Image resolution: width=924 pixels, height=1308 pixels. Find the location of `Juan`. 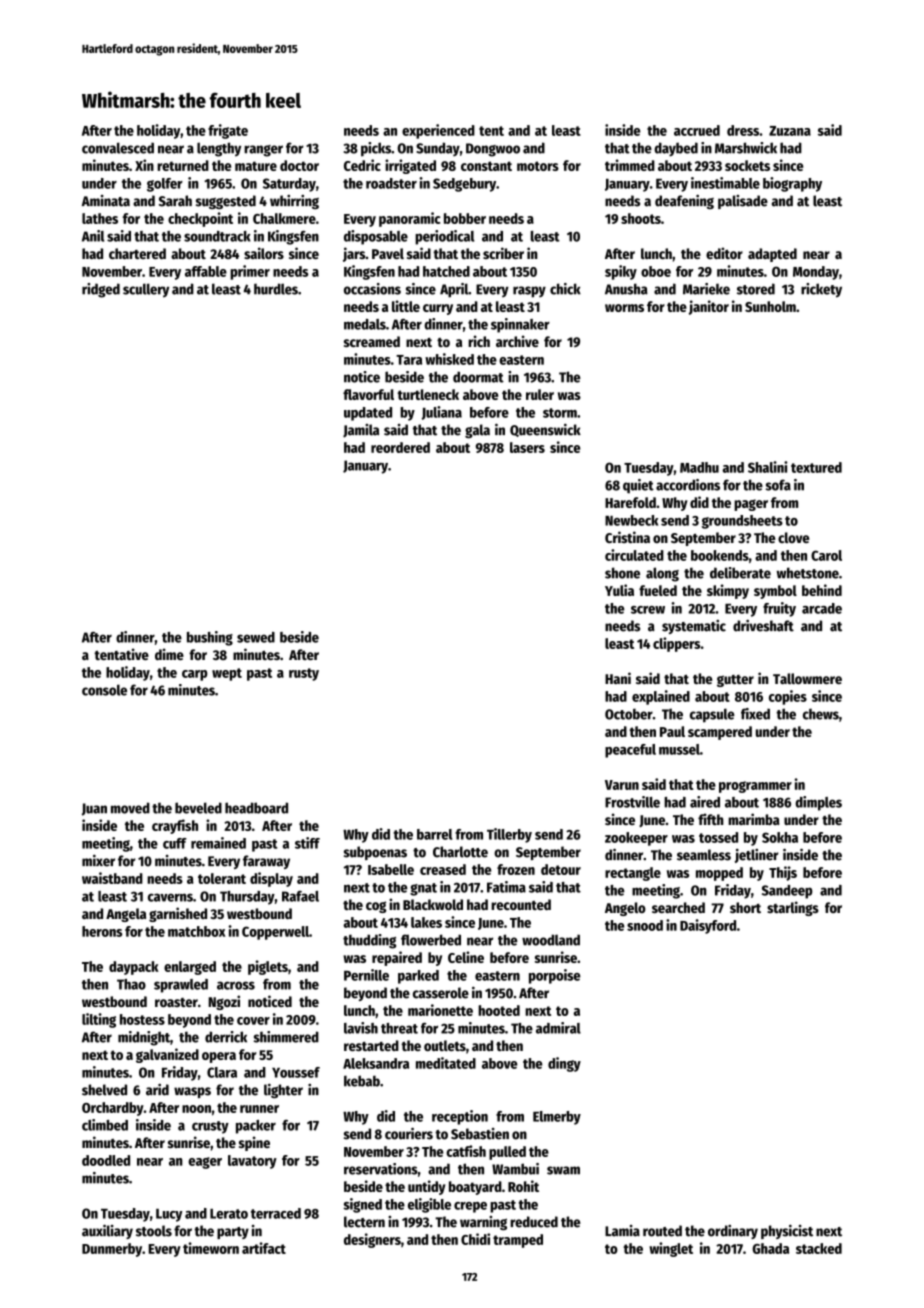

Juan is located at coordinates (94, 809).
